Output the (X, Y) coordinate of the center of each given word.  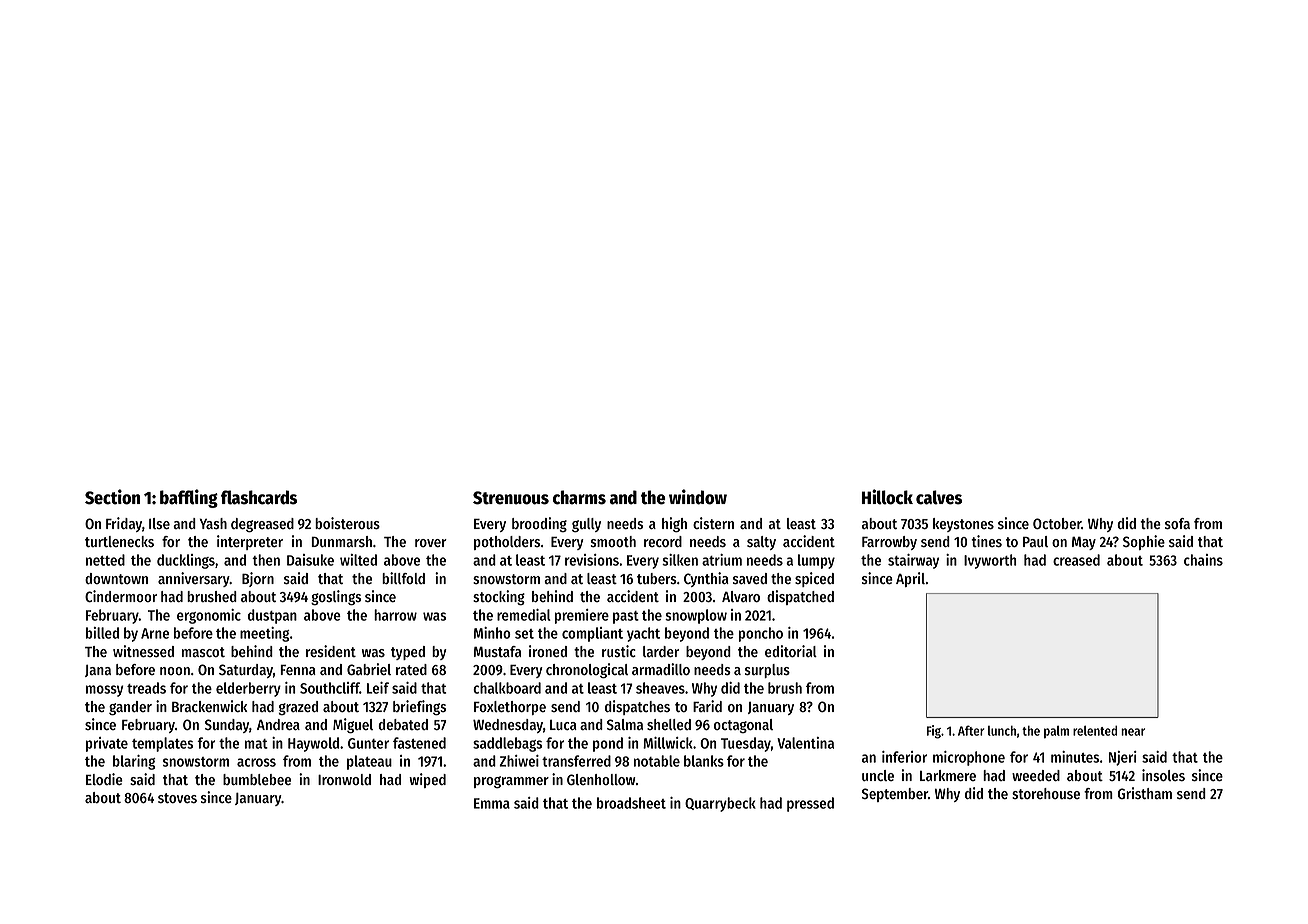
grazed (298, 708)
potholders (507, 543)
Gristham (1145, 793)
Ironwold (344, 779)
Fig (934, 732)
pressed (810, 804)
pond (608, 744)
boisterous (347, 523)
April (910, 579)
